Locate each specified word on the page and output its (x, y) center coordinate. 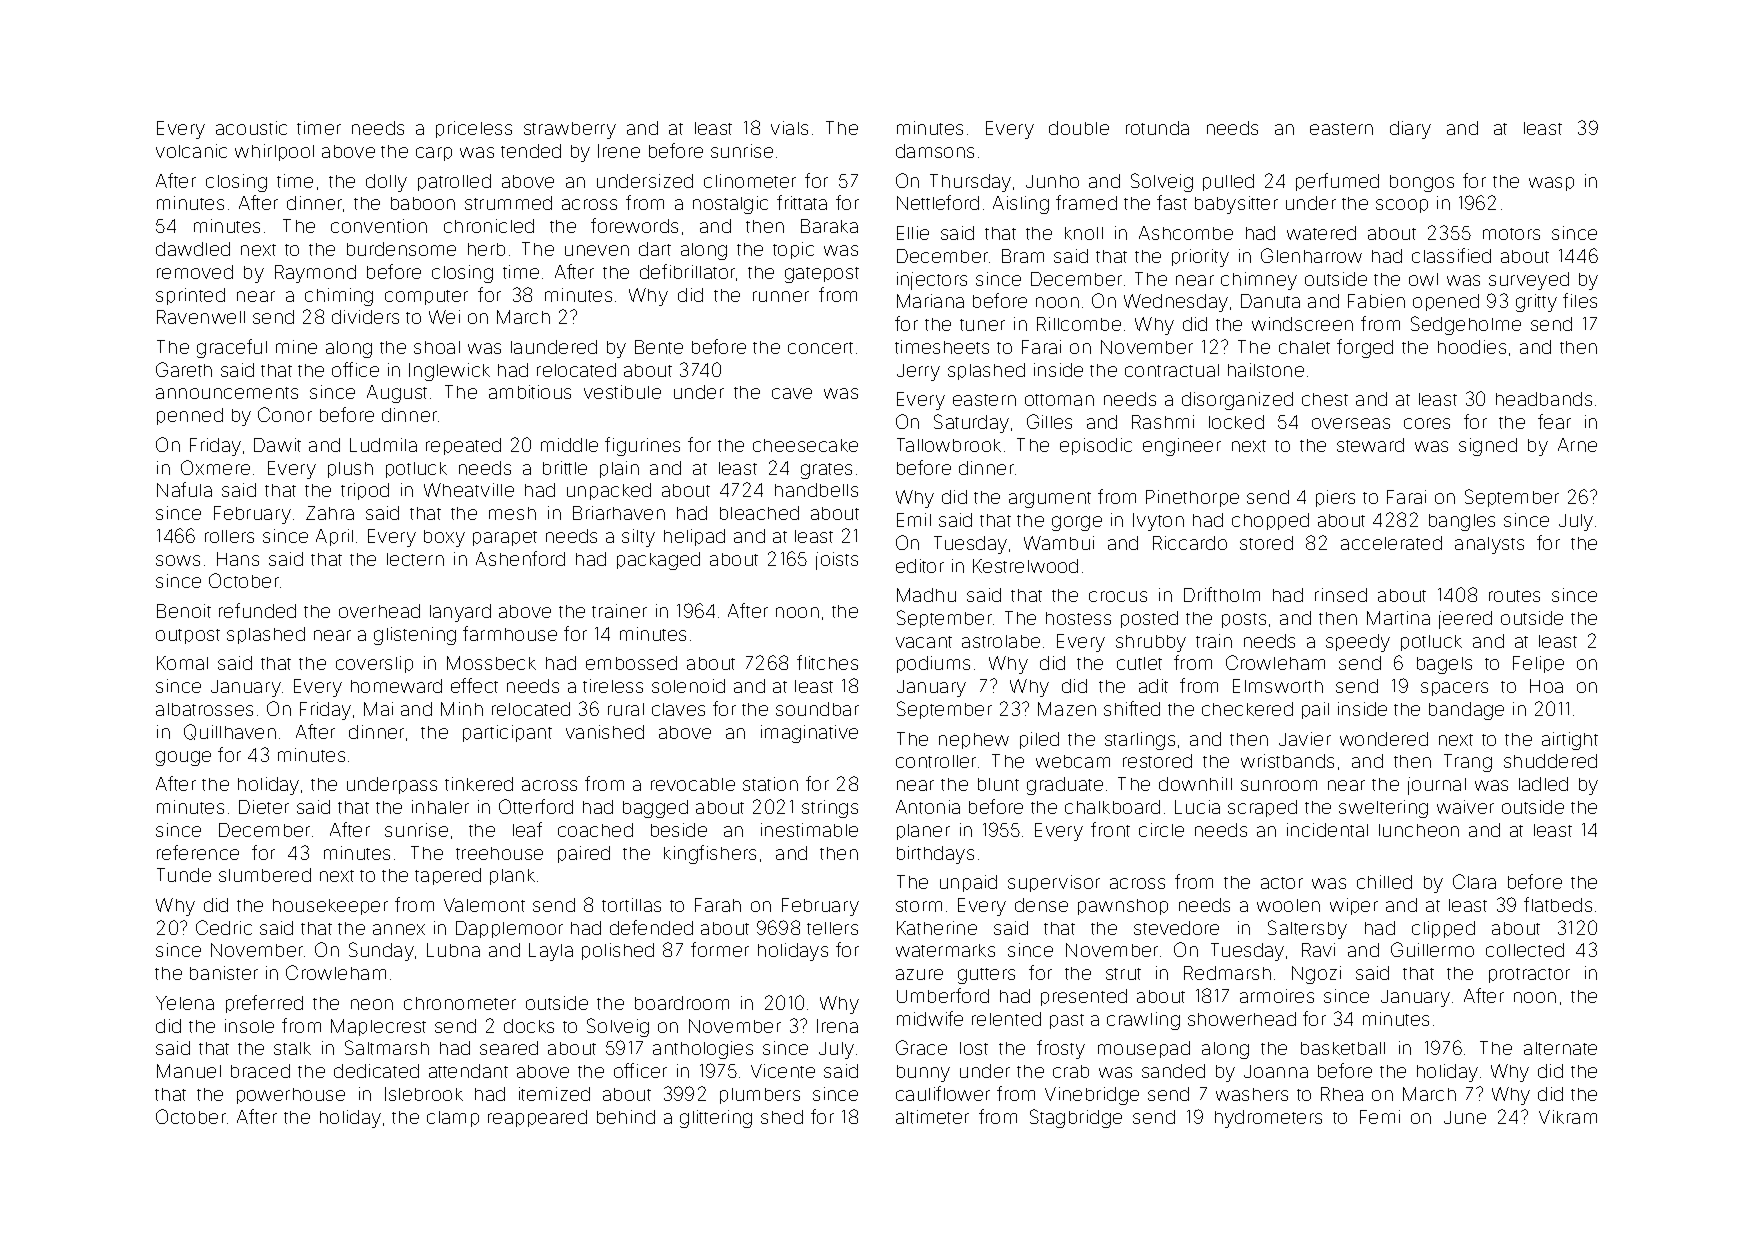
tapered (448, 876)
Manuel (189, 1071)
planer (923, 832)
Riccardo (1190, 543)
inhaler (440, 807)
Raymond (315, 274)
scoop (1402, 206)
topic (793, 250)
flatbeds (1558, 904)
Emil (914, 520)
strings (830, 809)
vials (789, 128)
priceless (474, 129)
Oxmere (215, 467)
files (1580, 300)
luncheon (1419, 830)
